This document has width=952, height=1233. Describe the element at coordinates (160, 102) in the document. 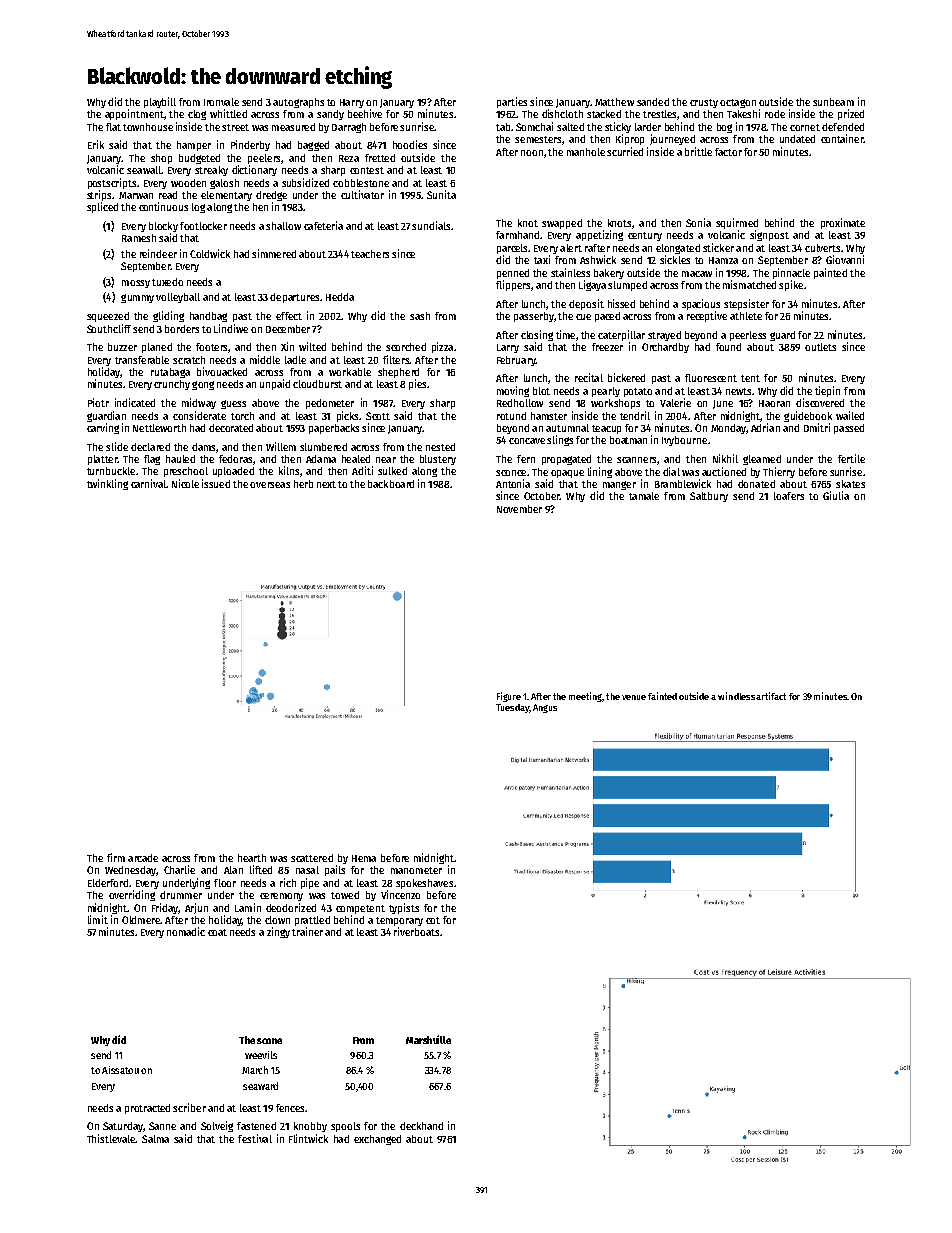

I see `playbill` at that location.
